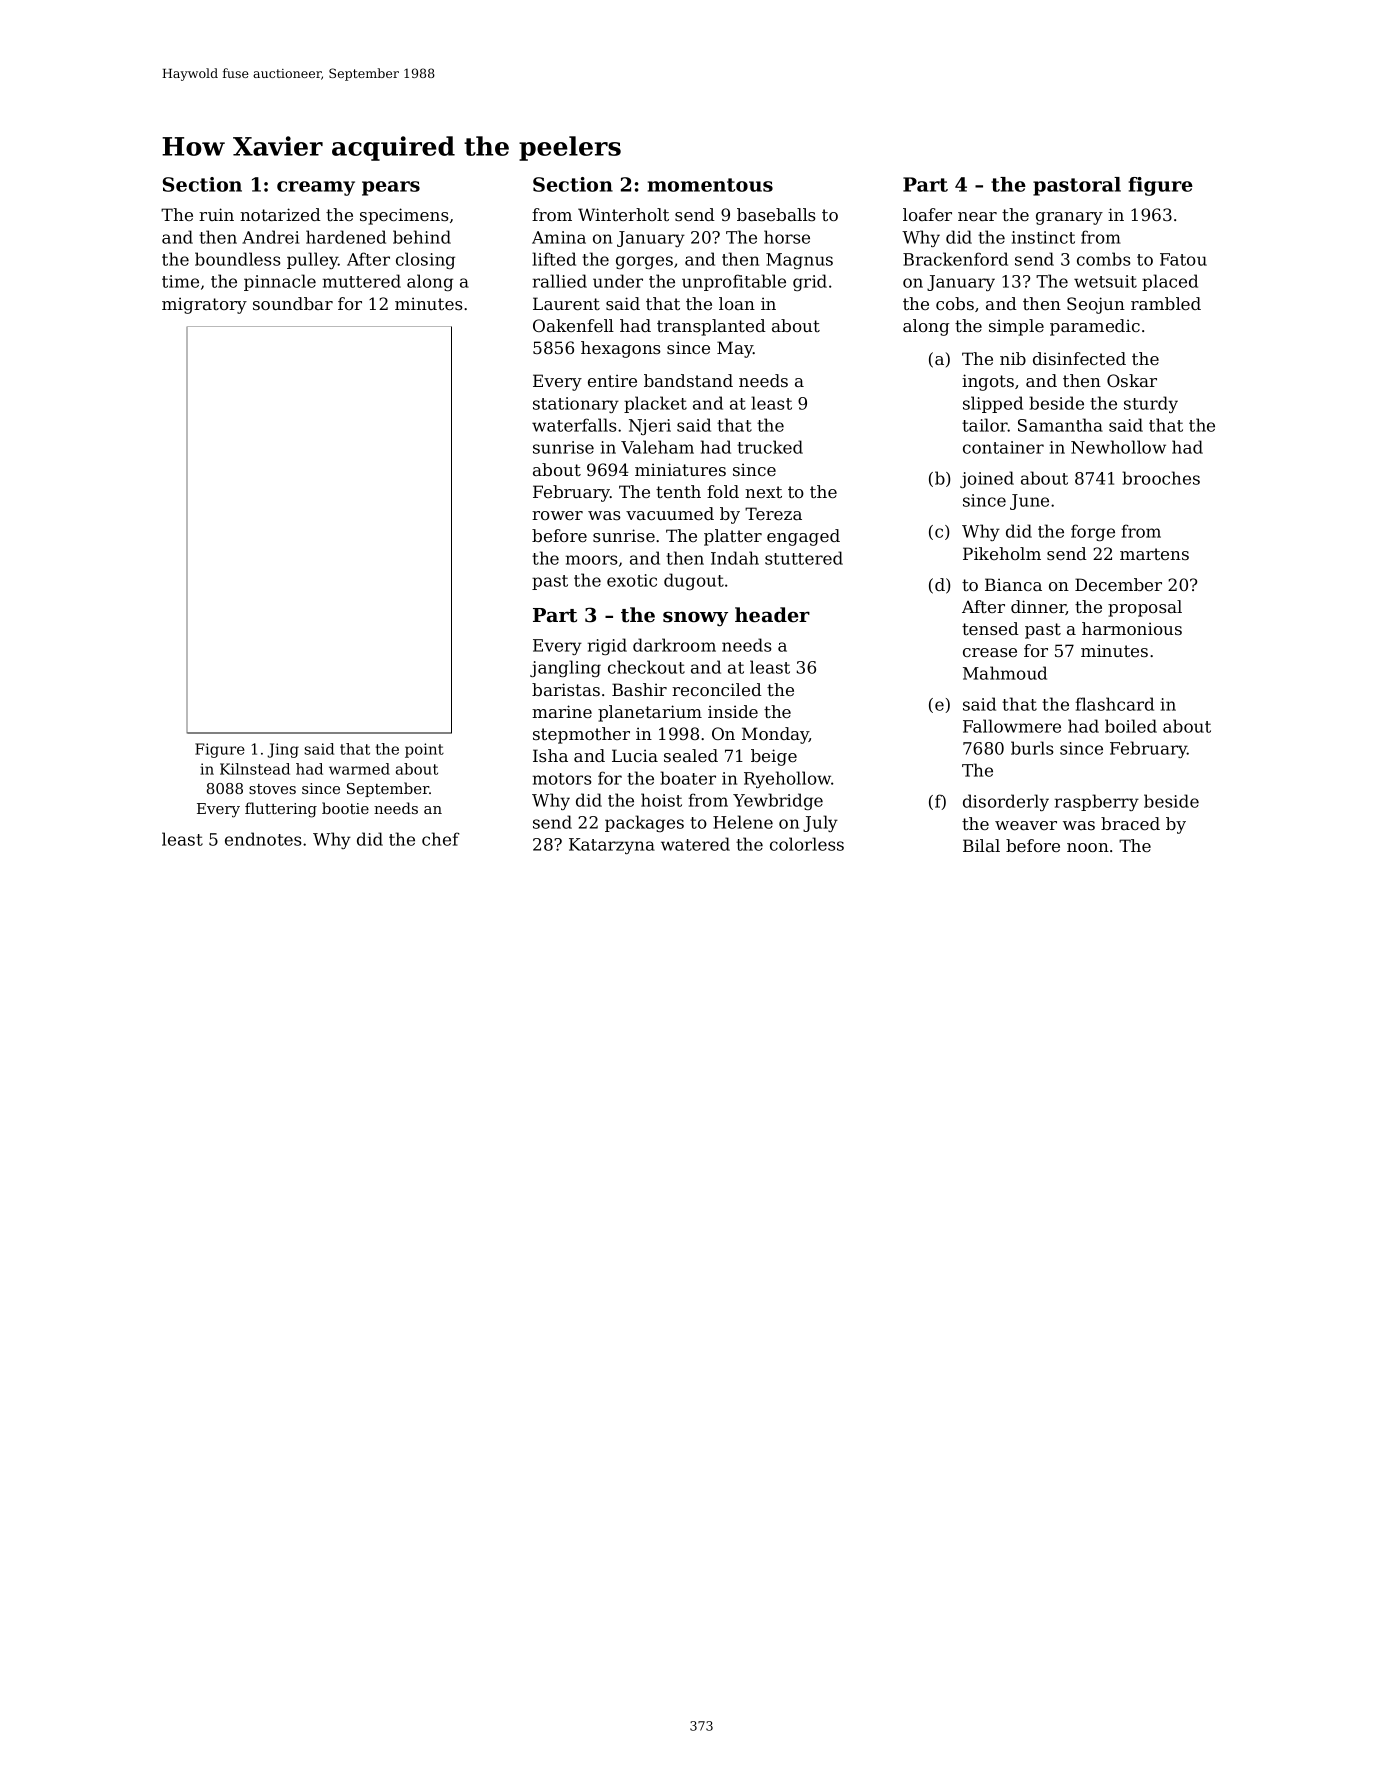 Image resolution: width=1379 pixels, height=1784 pixels. Describe the element at coordinates (623, 214) in the page. I see `Winterholt` at that location.
